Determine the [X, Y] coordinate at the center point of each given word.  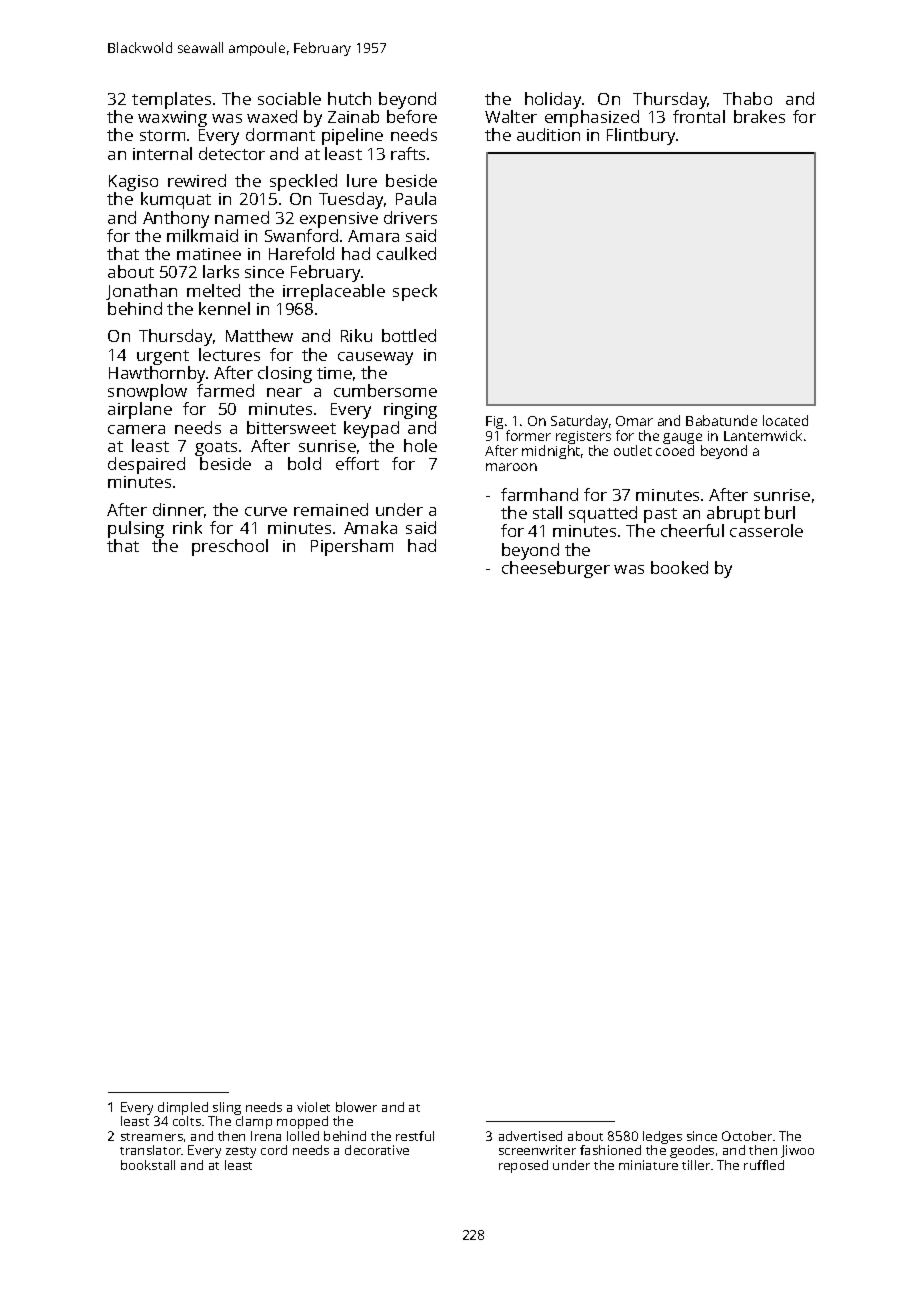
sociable [289, 98]
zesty [241, 1152]
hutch [349, 98]
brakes [759, 116]
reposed [523, 1166]
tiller [696, 1165]
